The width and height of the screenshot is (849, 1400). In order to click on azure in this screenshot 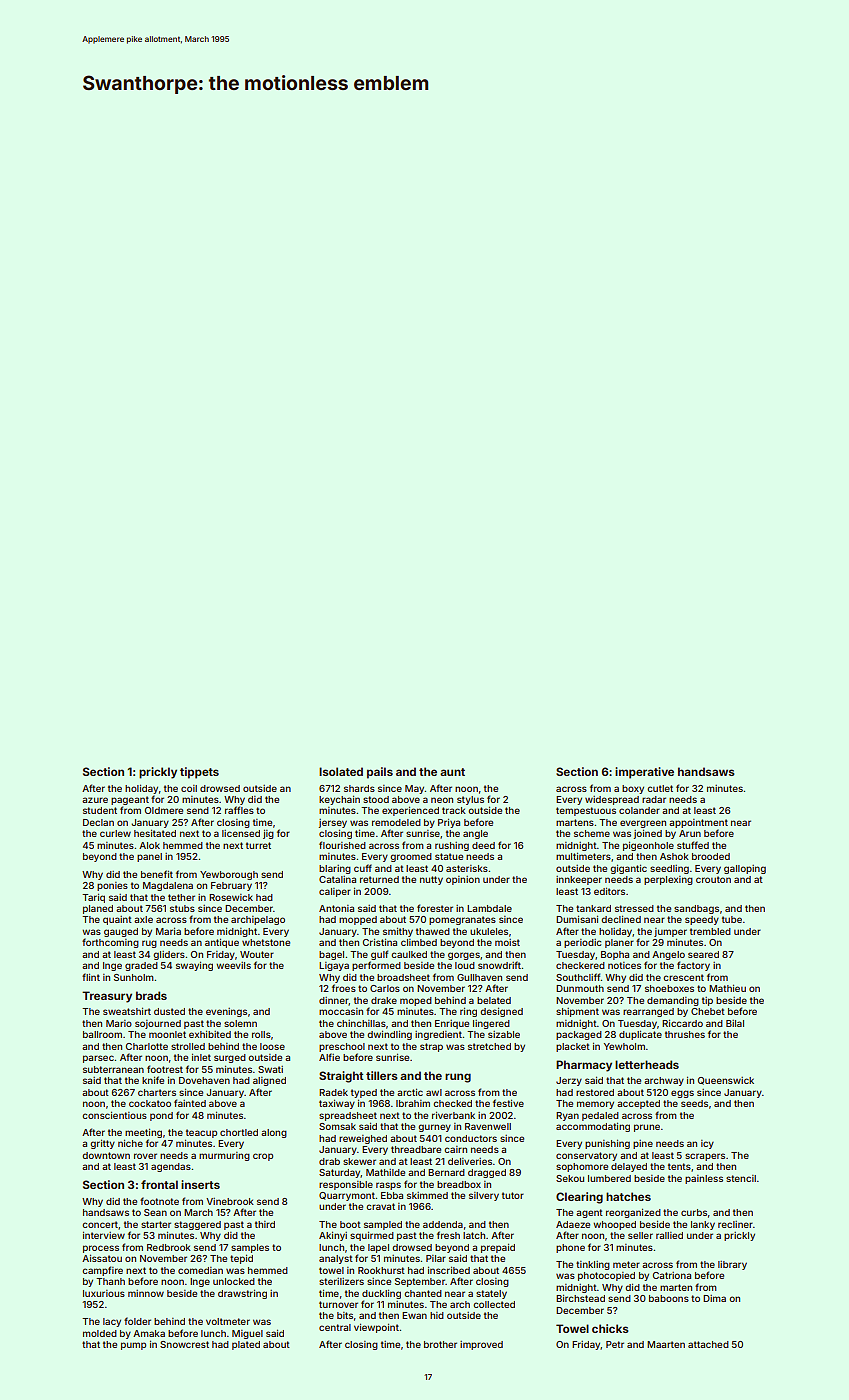, I will do `click(95, 800)`.
